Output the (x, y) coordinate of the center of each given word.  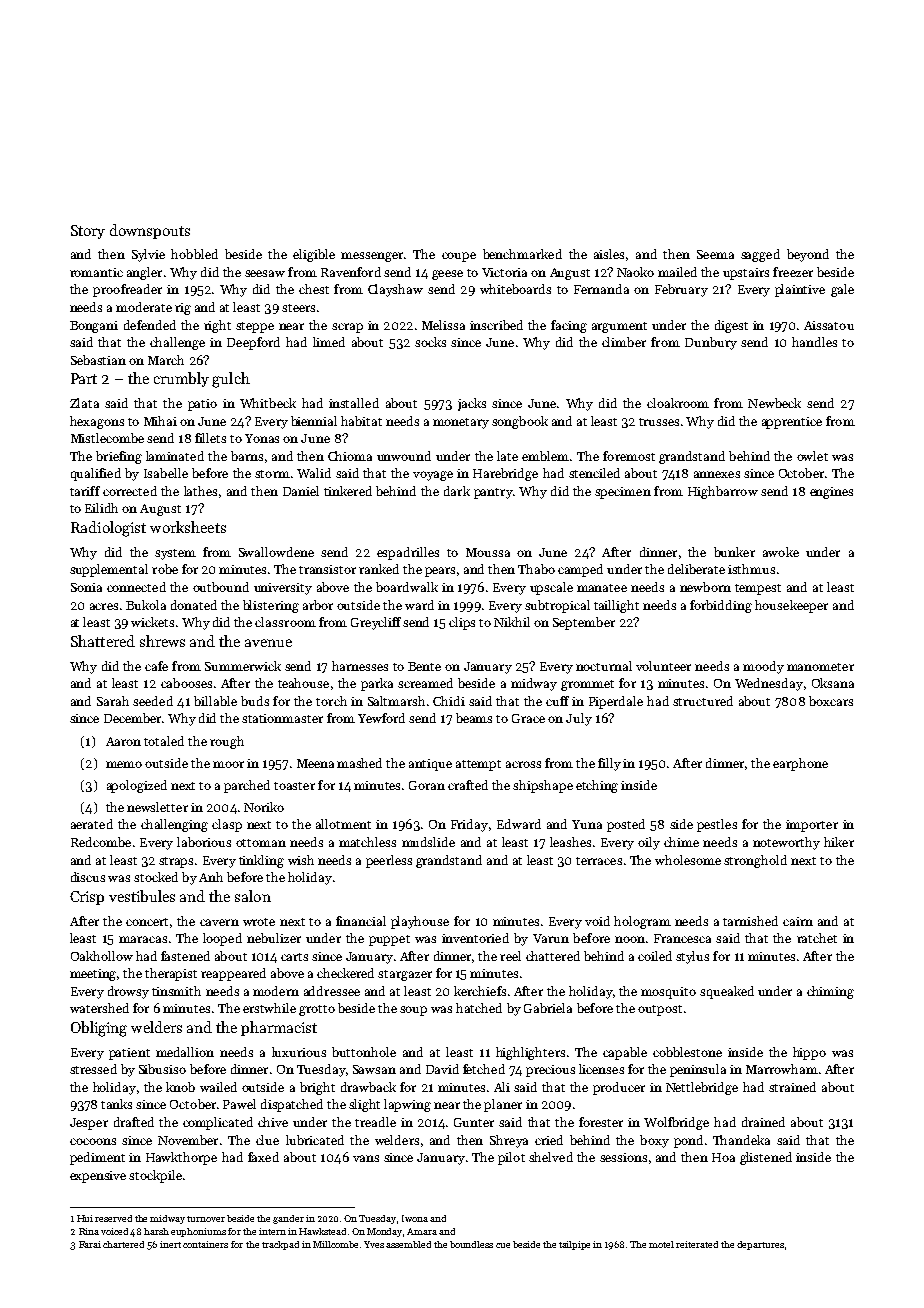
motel (661, 1244)
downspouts (150, 231)
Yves (374, 1244)
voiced (114, 1231)
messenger (372, 257)
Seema (715, 254)
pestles (717, 825)
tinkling (261, 861)
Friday (469, 825)
